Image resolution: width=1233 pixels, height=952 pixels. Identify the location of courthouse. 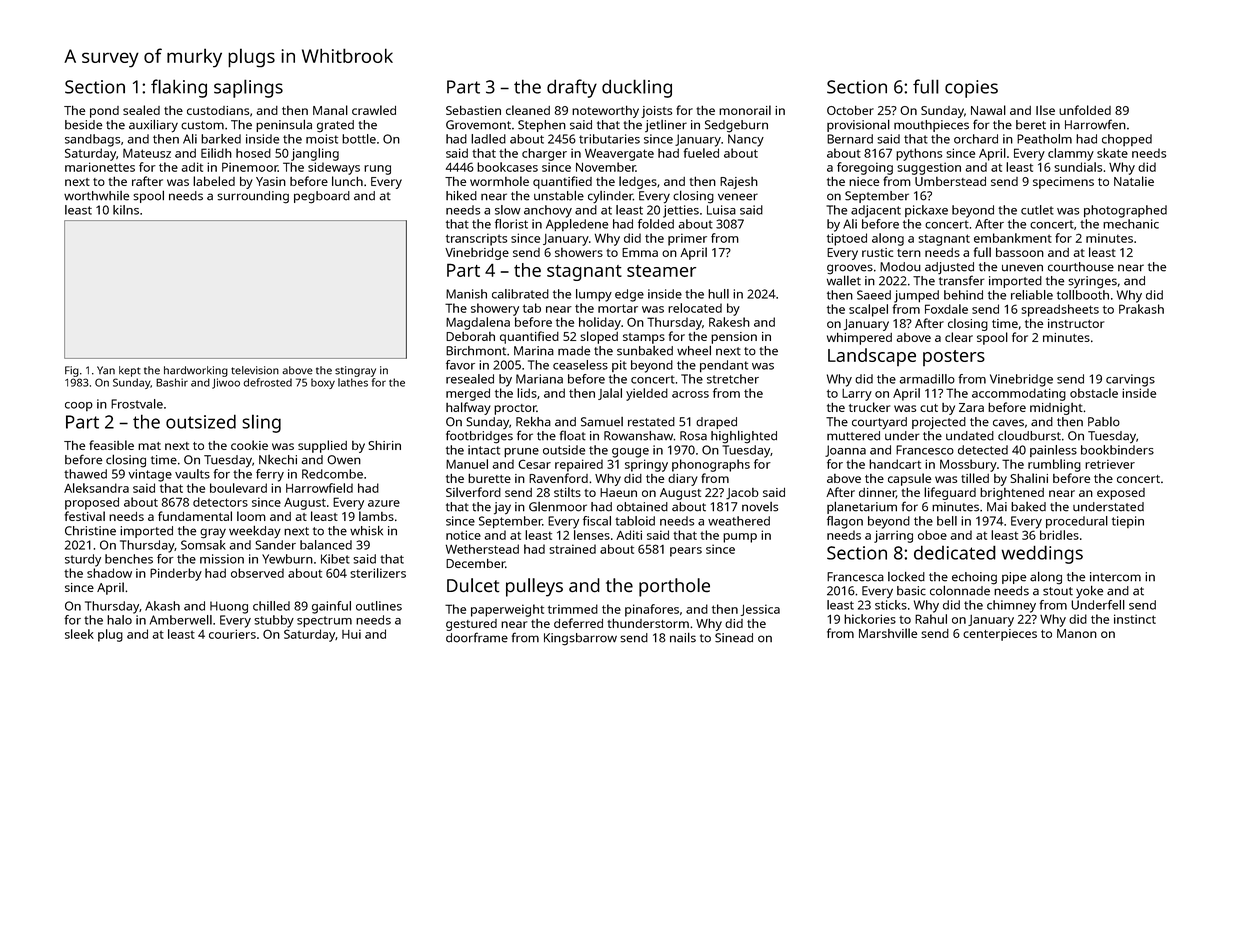
(1081, 267).
